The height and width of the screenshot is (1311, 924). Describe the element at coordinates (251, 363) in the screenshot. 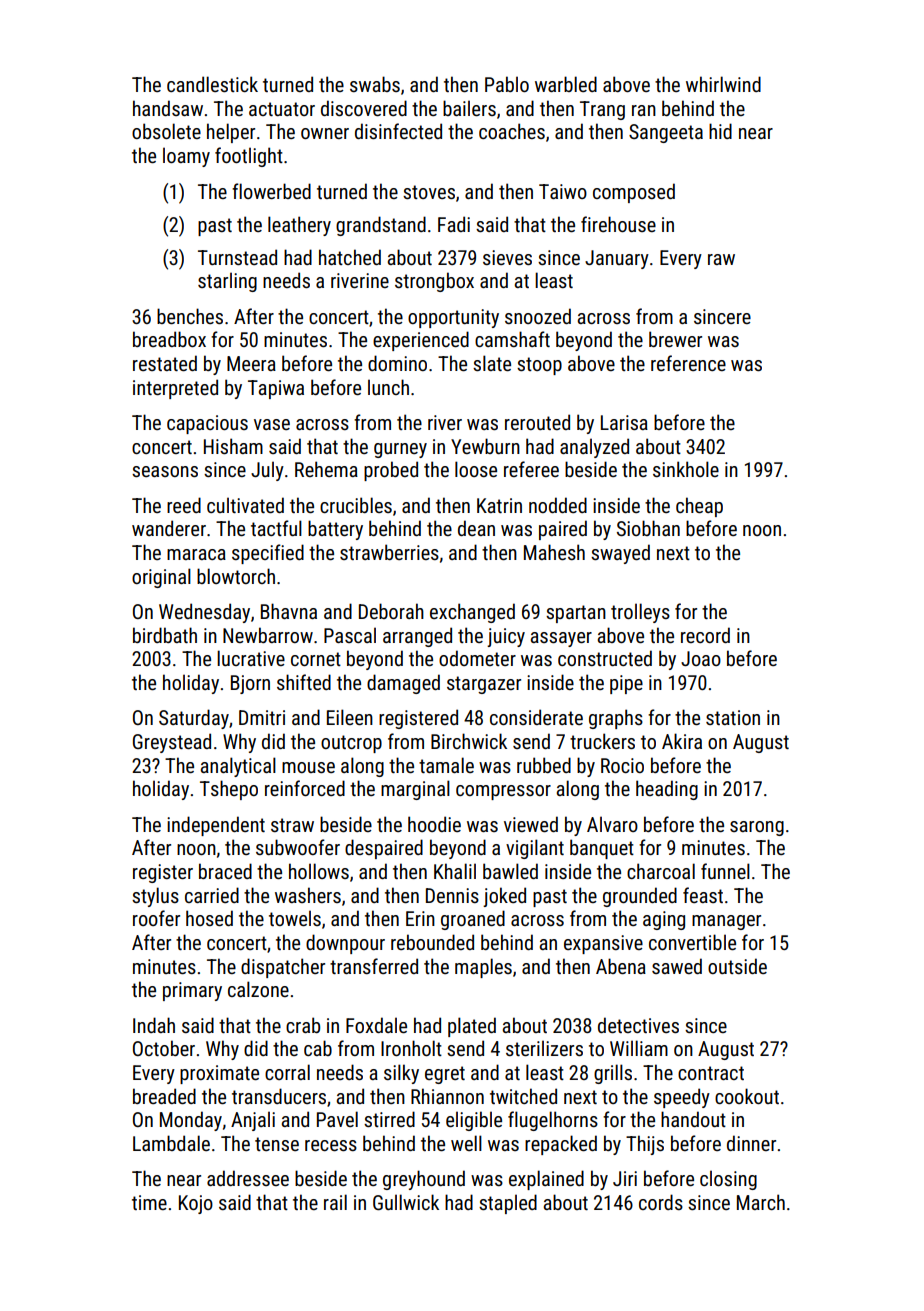

I see `Meera` at that location.
